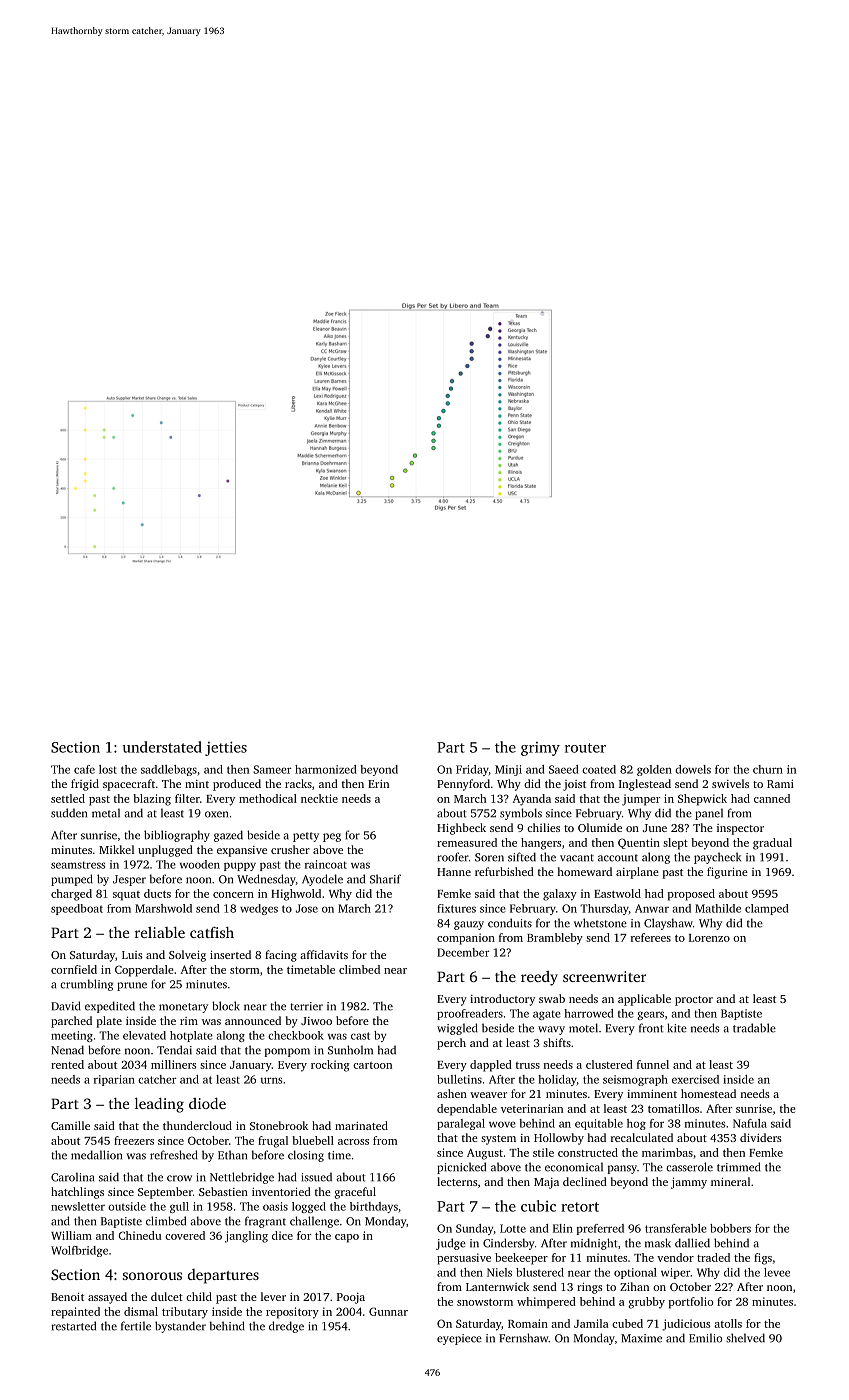  Describe the element at coordinates (68, 798) in the page. I see `settled` at that location.
